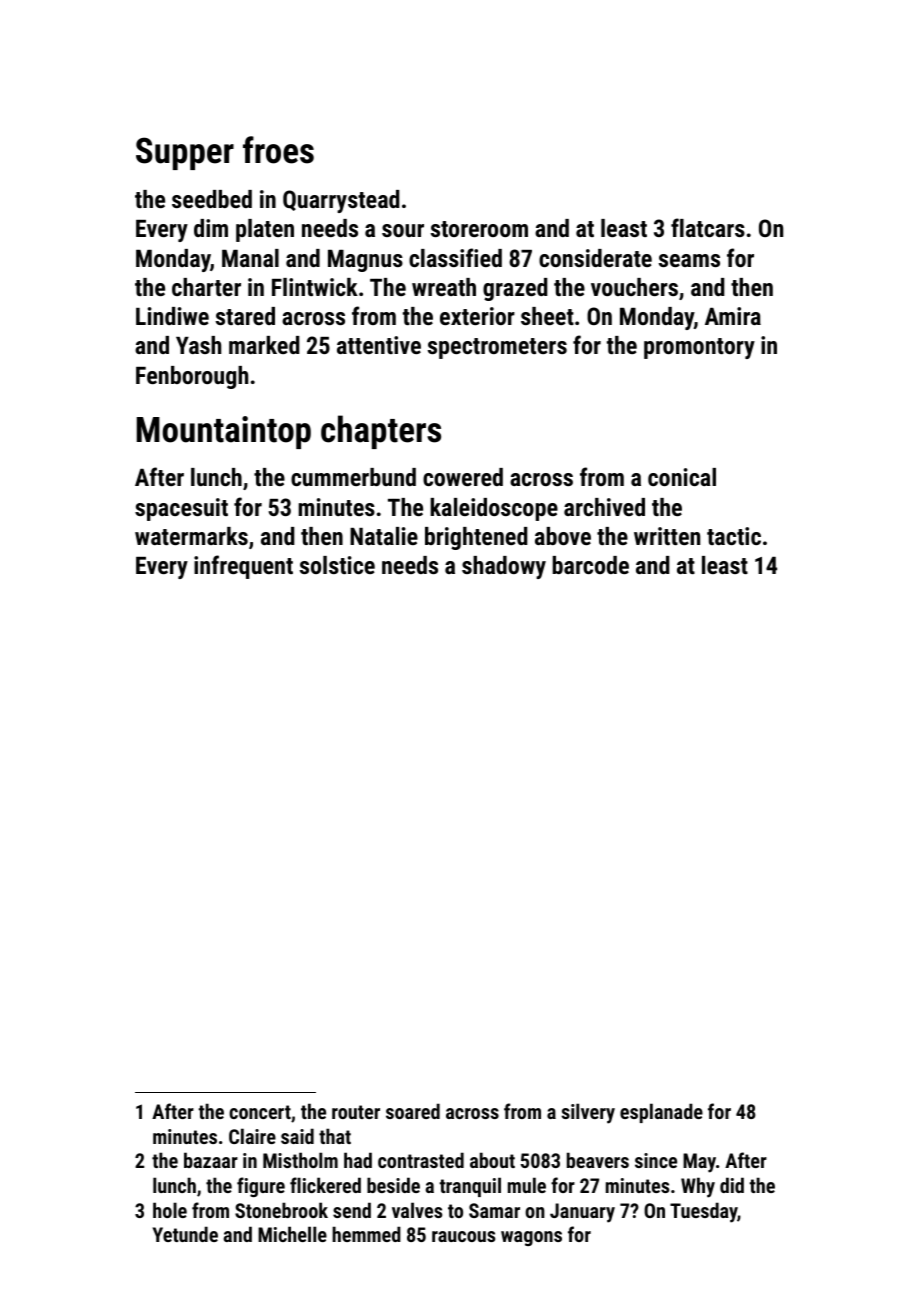 The image size is (924, 1311). What do you see at coordinates (252, 1136) in the screenshot?
I see `Claire` at bounding box center [252, 1136].
